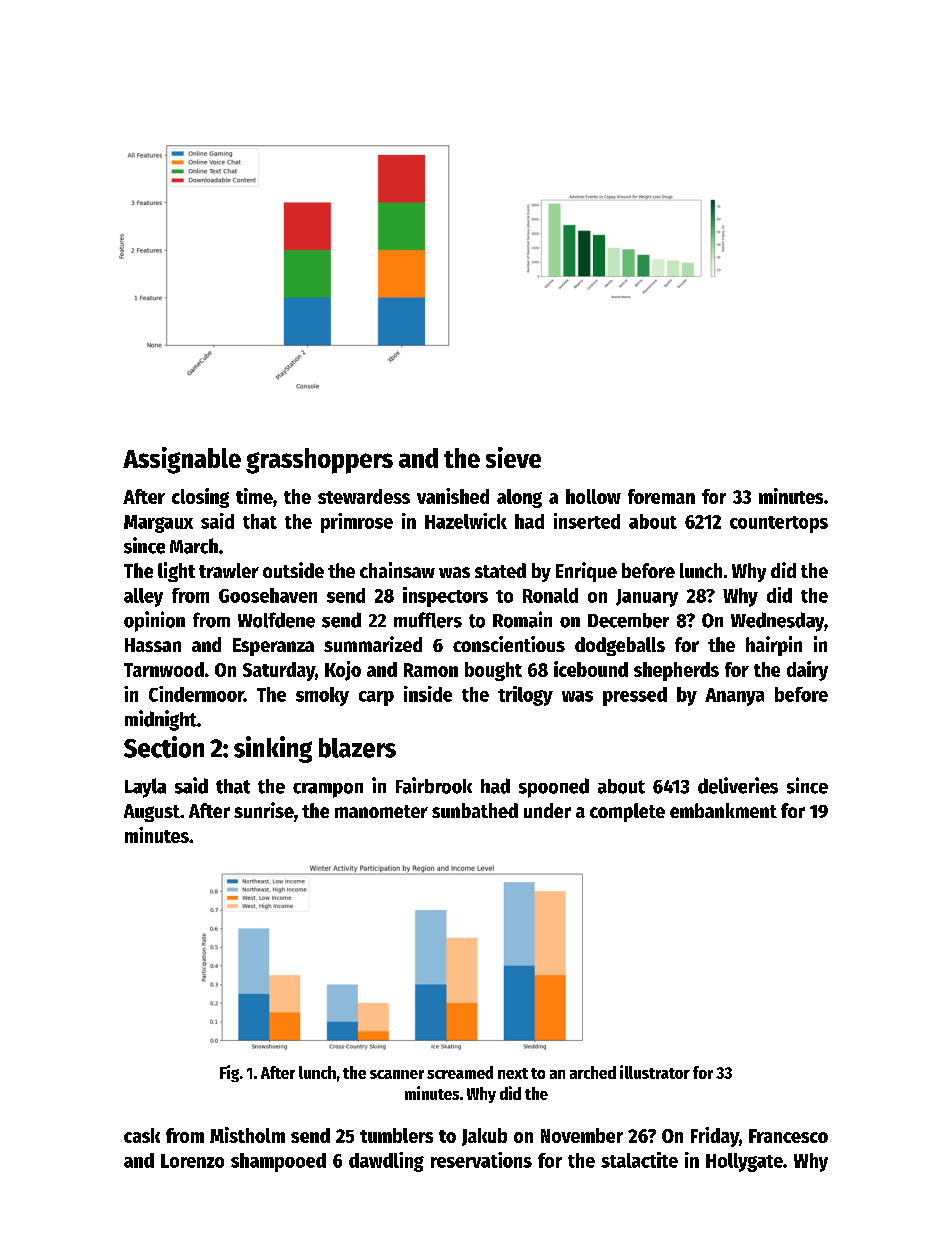 The height and width of the document is (1233, 952). I want to click on countertops, so click(779, 524).
